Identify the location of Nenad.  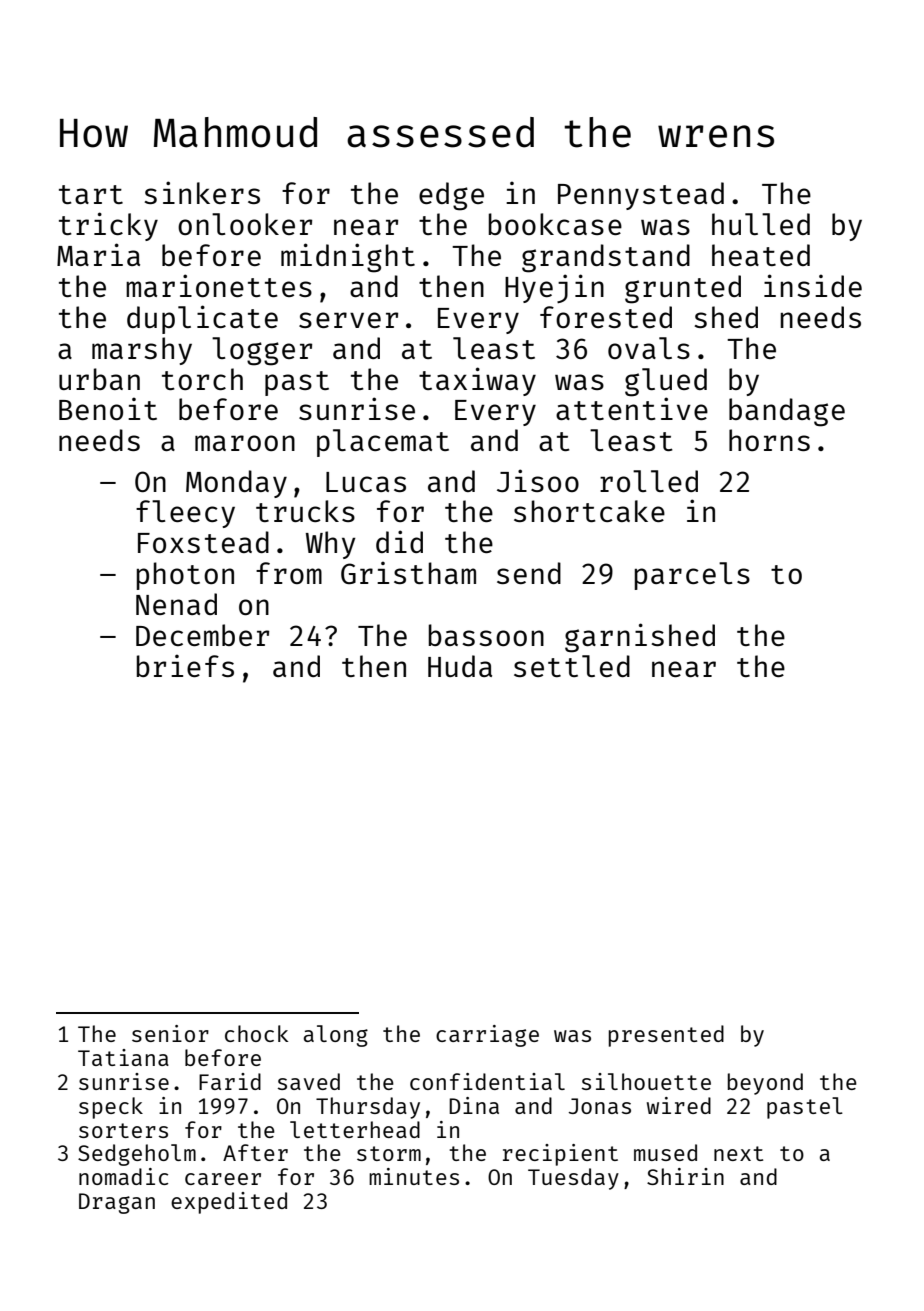
(176, 604).
